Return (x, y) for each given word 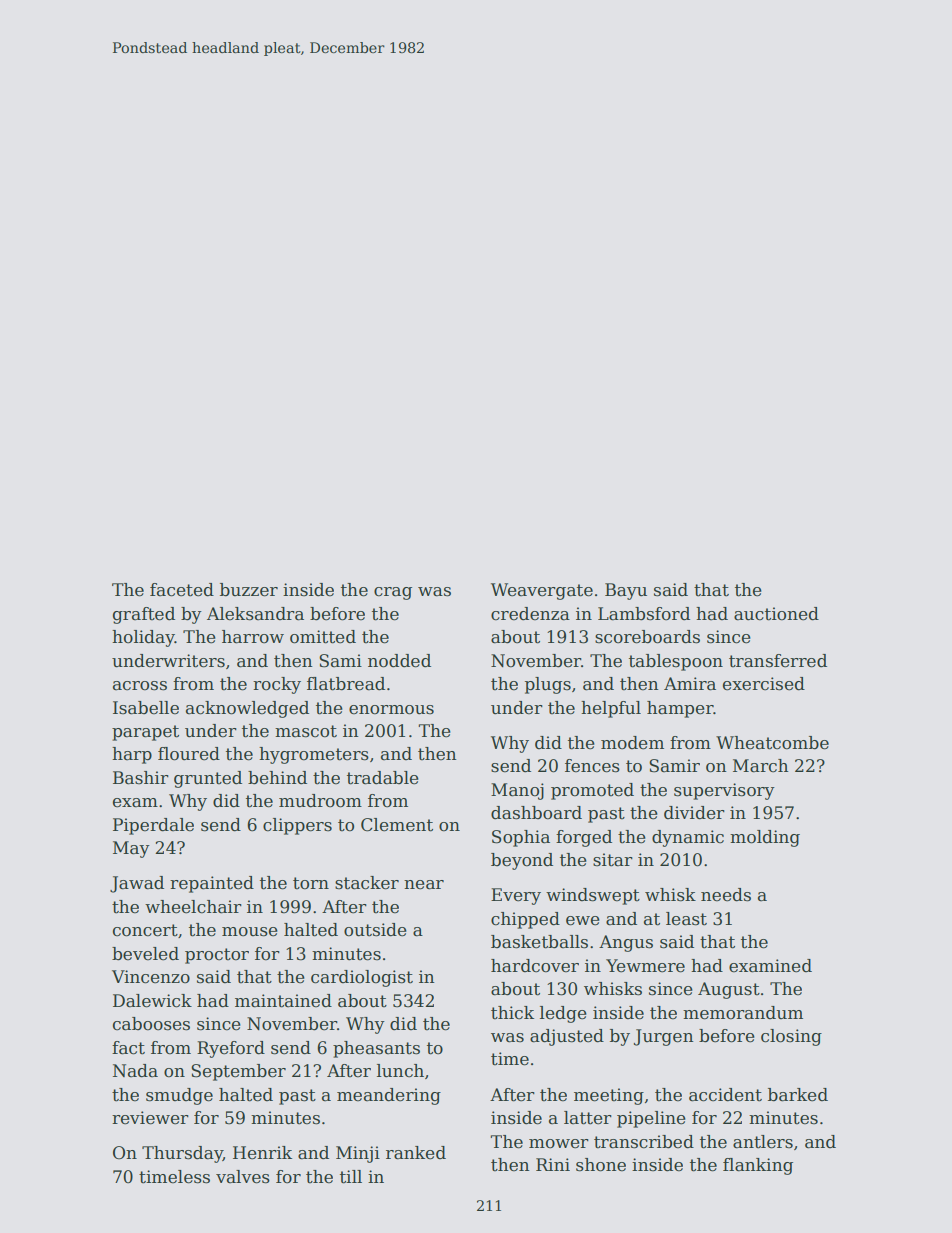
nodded (399, 661)
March (760, 766)
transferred (778, 661)
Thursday (182, 1154)
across (140, 686)
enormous (391, 710)
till (351, 1177)
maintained (283, 1001)
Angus (626, 943)
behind (277, 778)
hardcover (535, 966)
